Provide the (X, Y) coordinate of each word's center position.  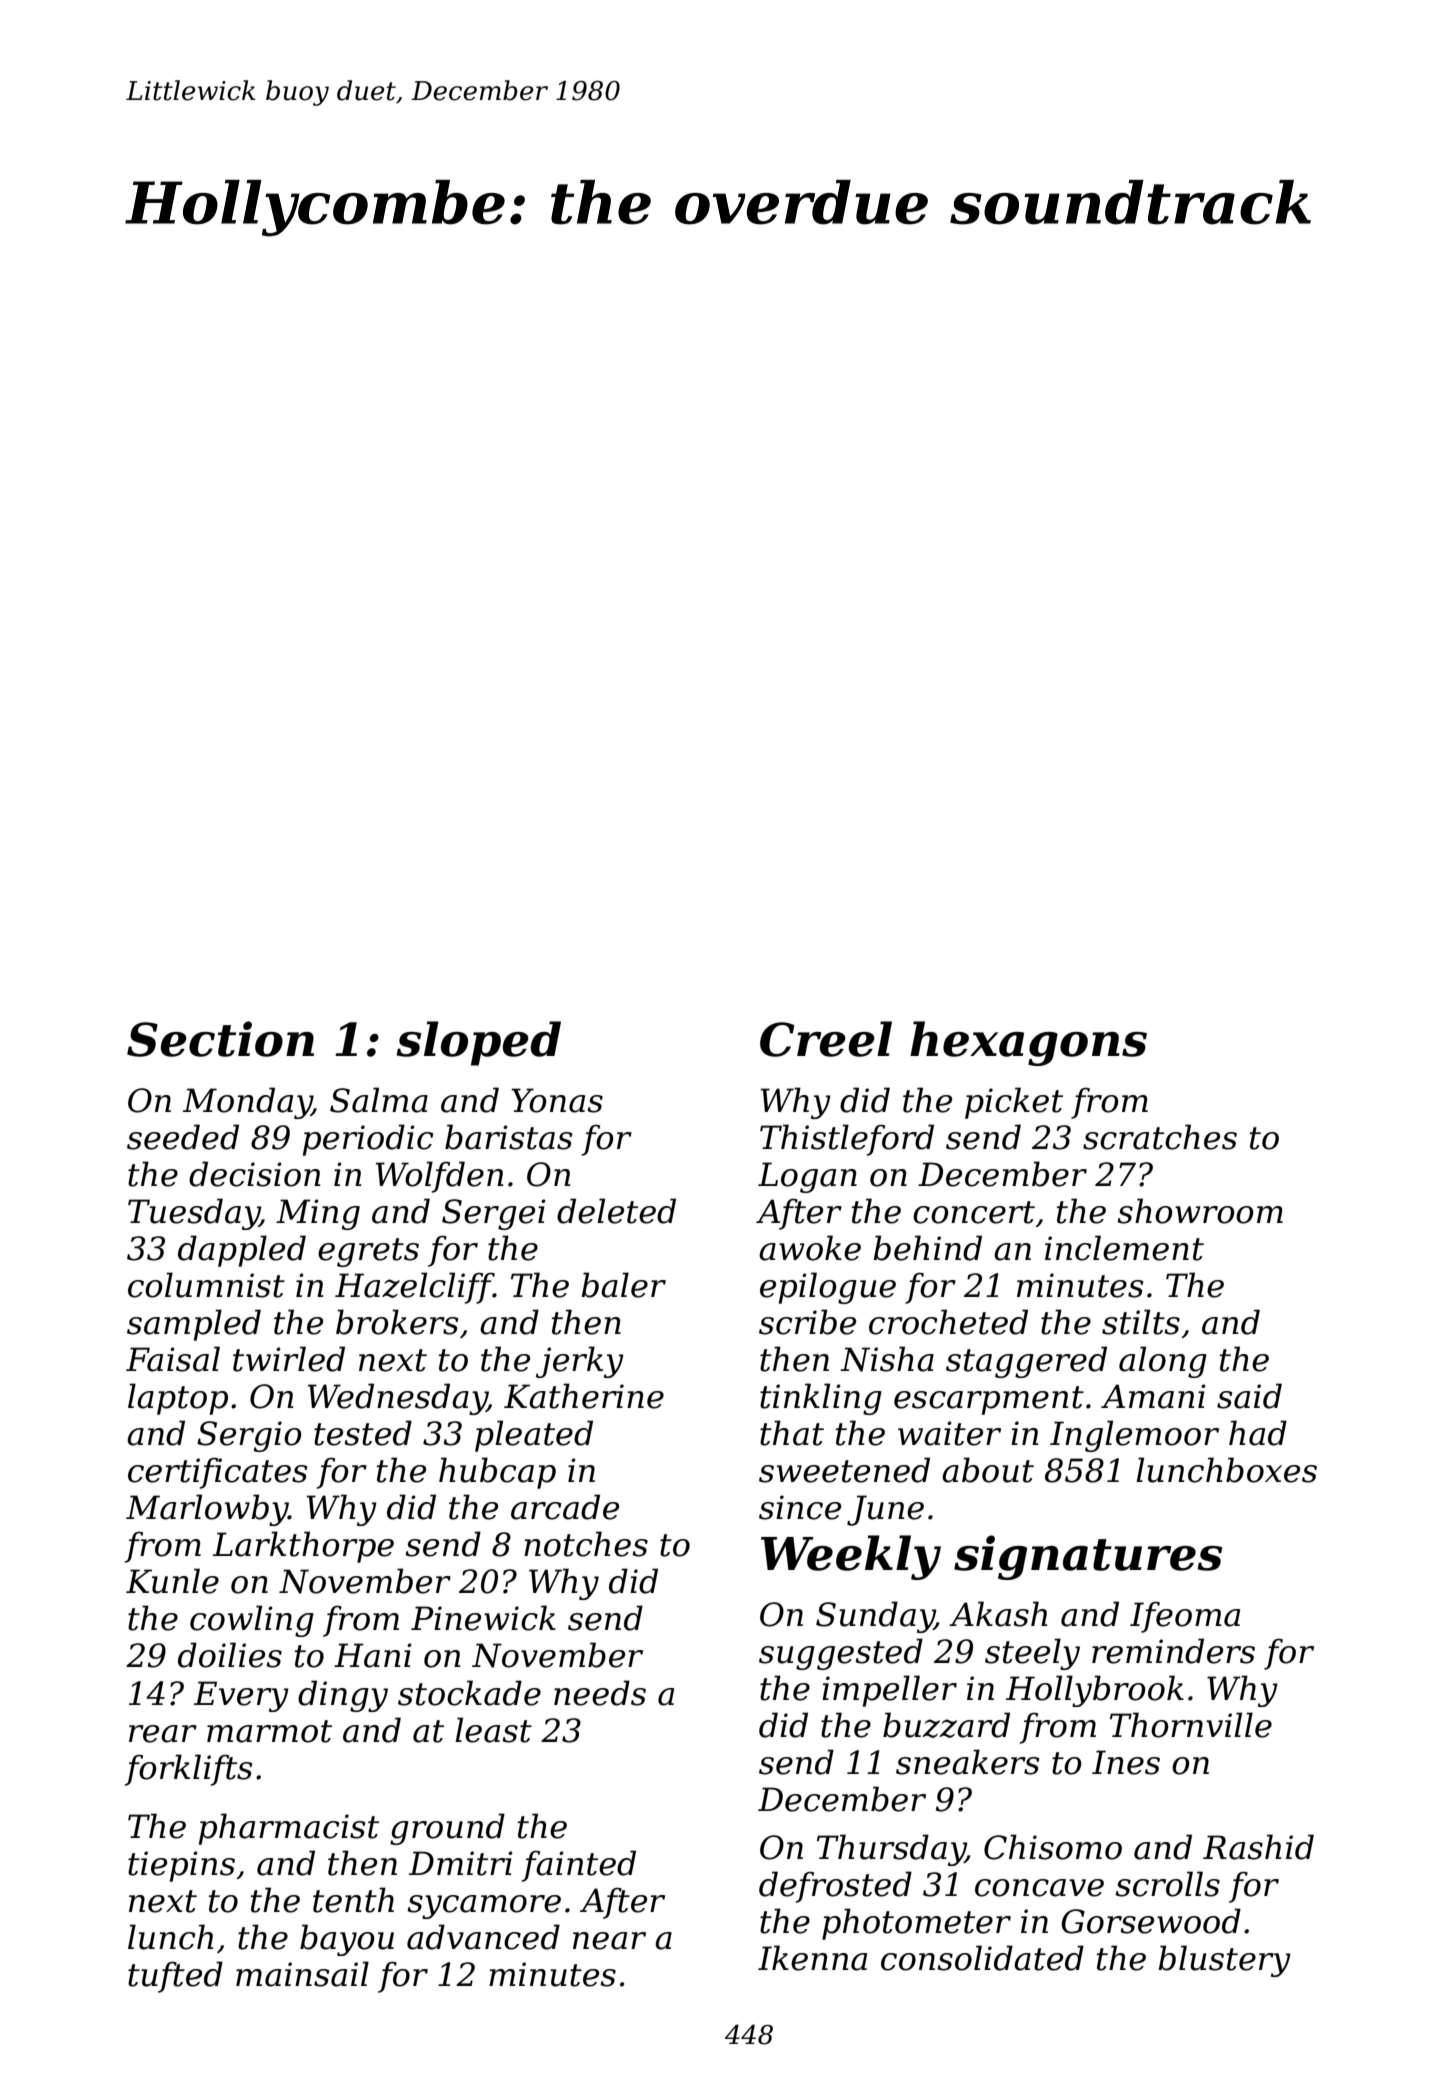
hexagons (1028, 1043)
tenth (353, 1900)
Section (220, 1039)
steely (1032, 1654)
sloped (478, 1043)
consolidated (982, 1958)
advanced (483, 1937)
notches (586, 1544)
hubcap (497, 1473)
